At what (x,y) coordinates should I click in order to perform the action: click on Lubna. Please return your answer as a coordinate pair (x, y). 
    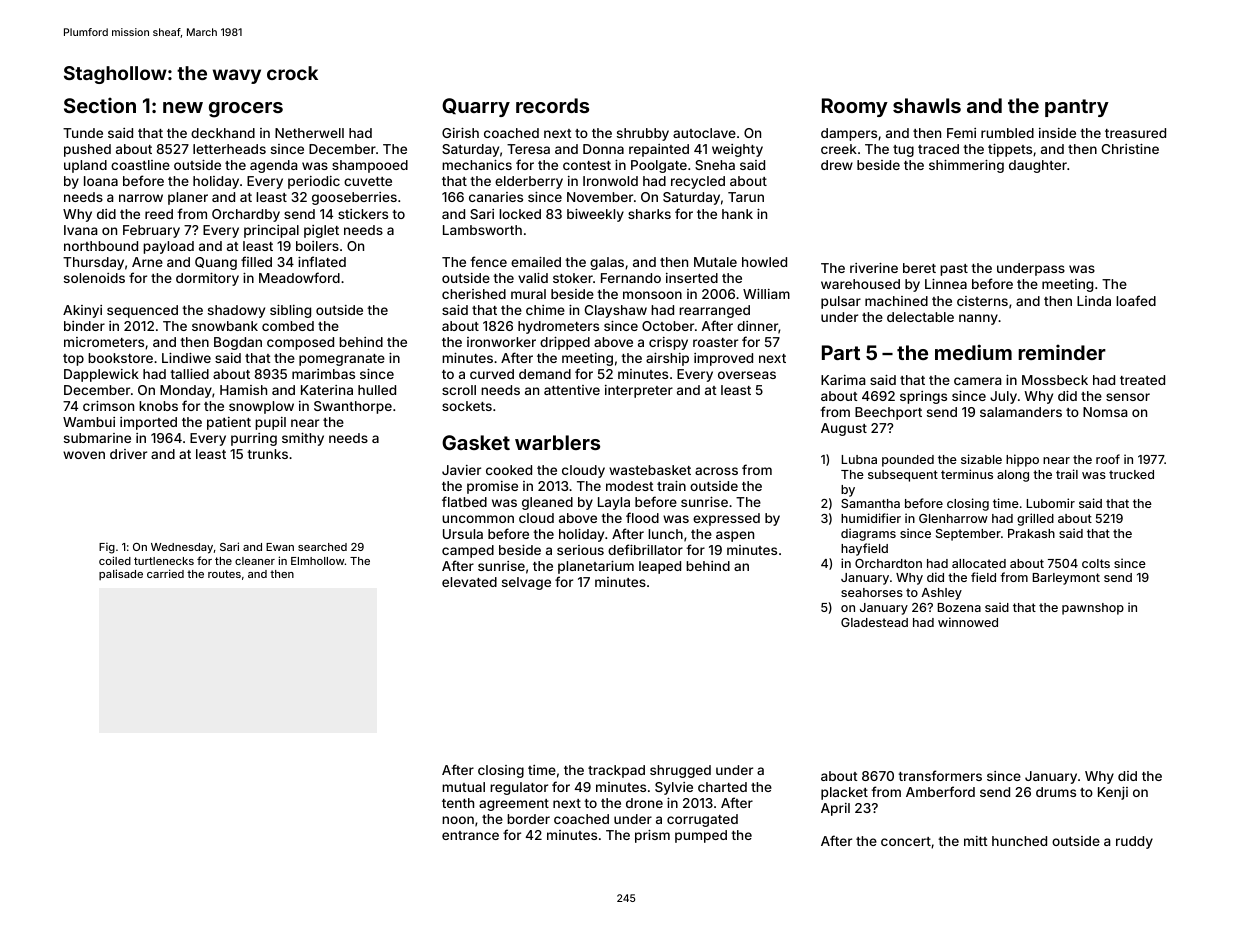
    Looking at the image, I should click on (859, 459).
